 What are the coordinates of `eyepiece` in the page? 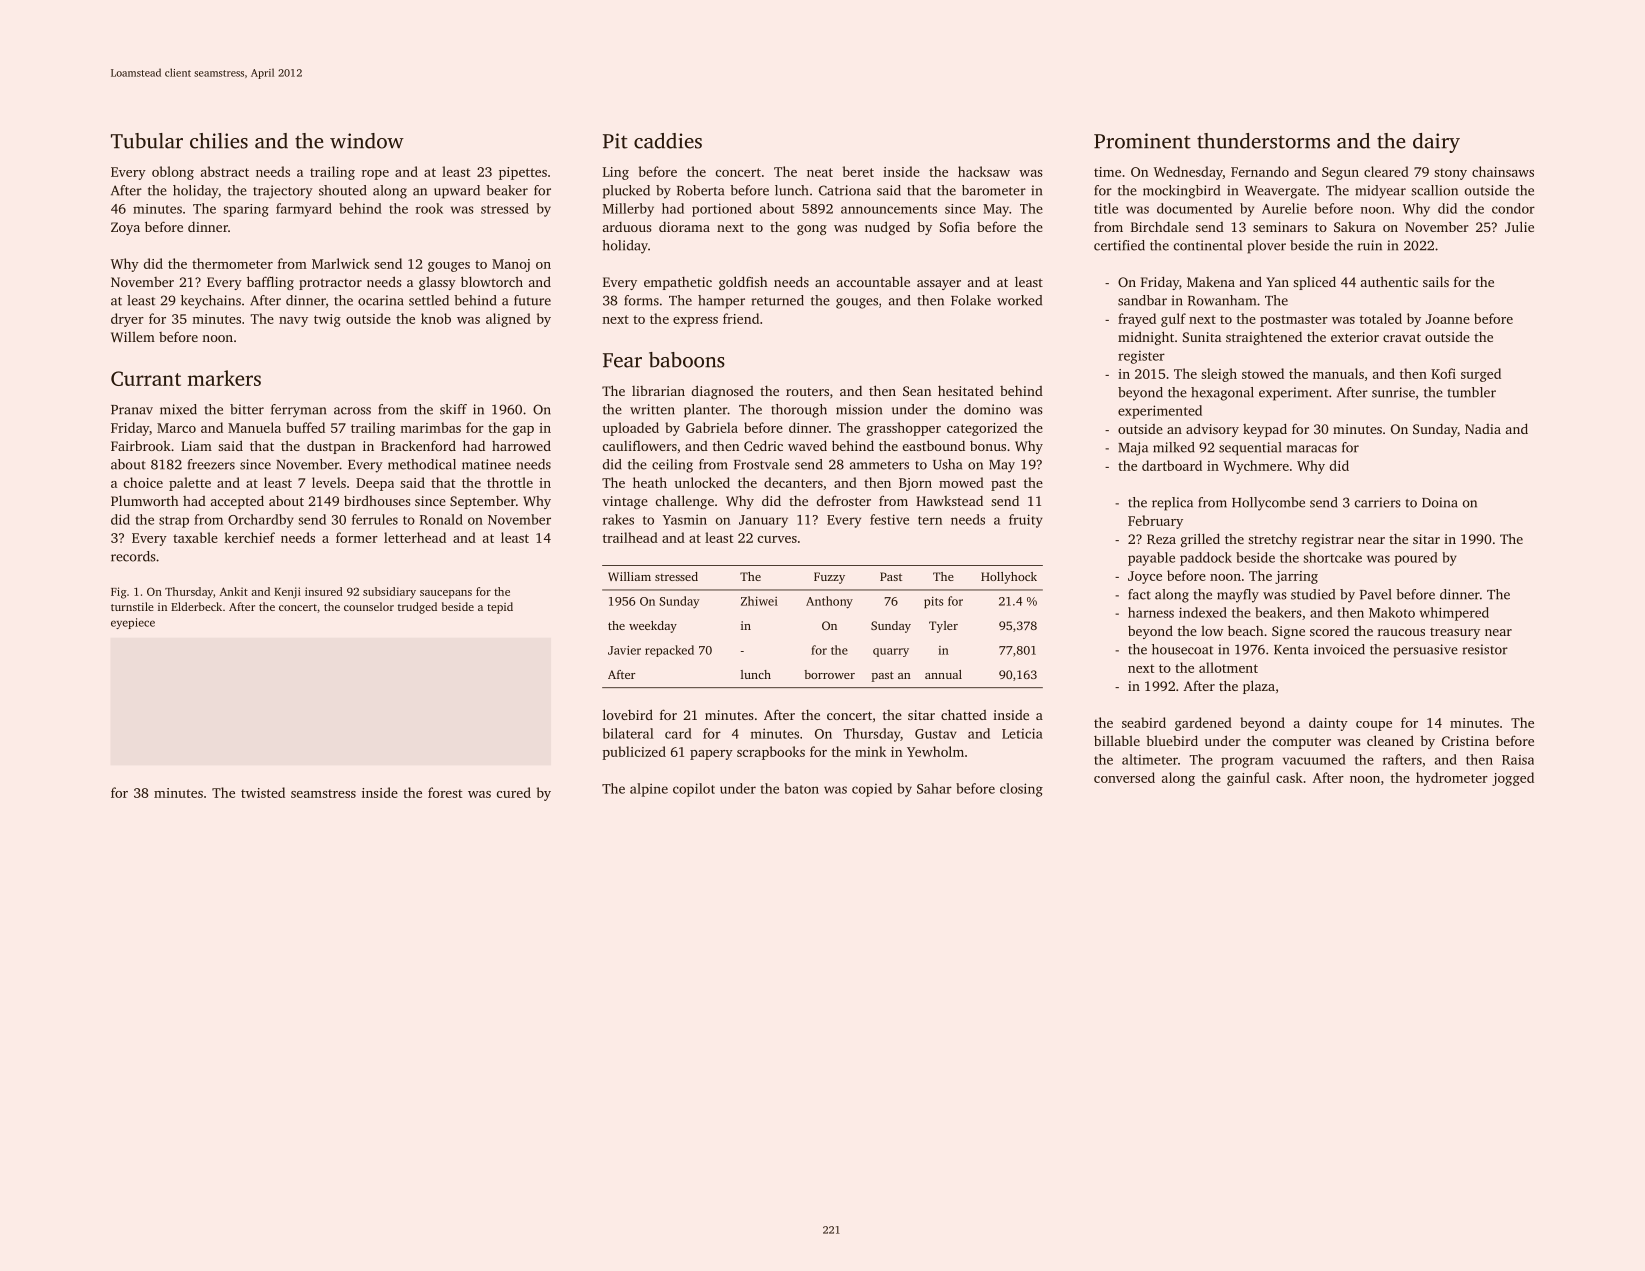 It's located at (133, 623).
